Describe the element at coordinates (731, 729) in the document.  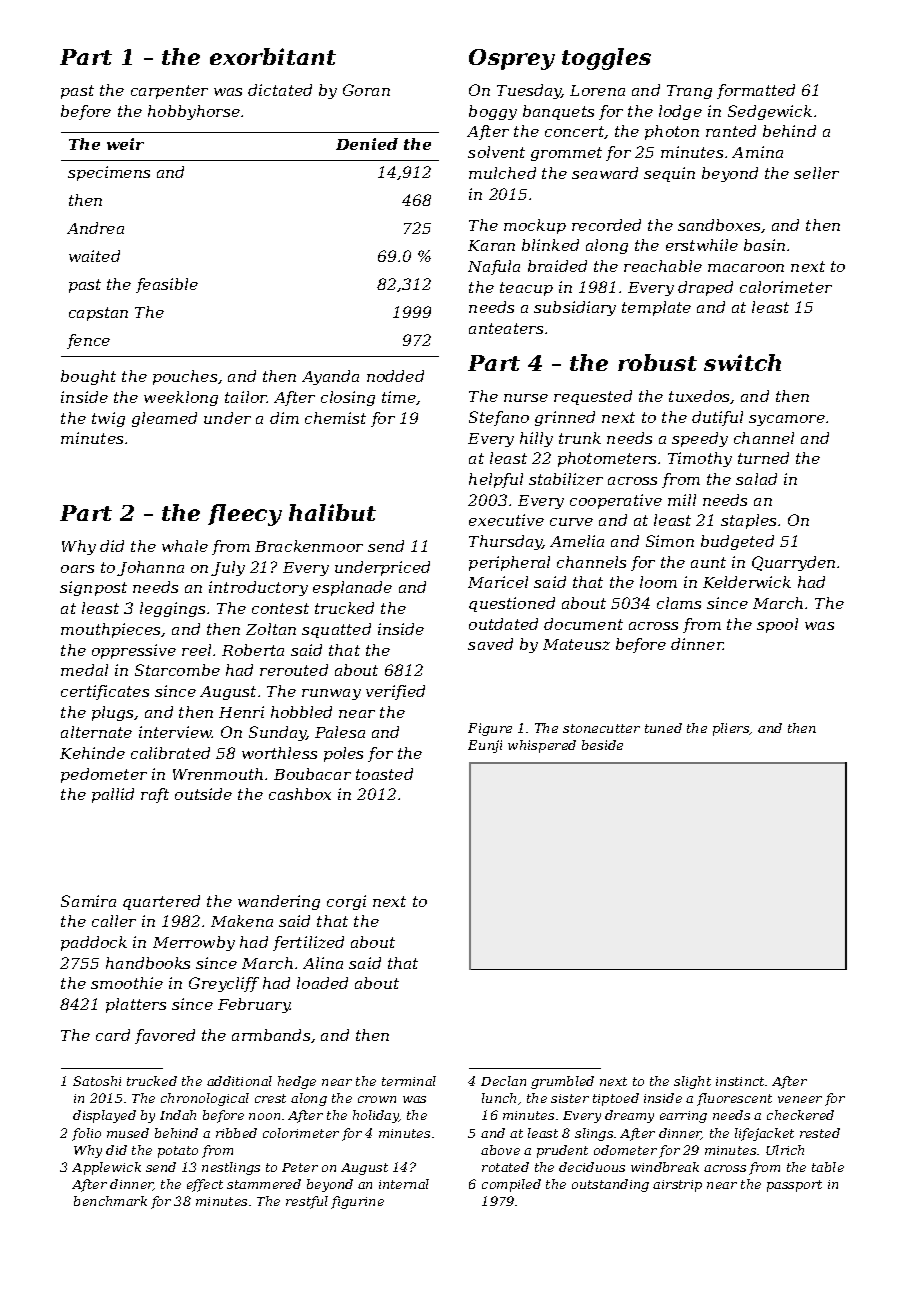
I see `pliers` at that location.
